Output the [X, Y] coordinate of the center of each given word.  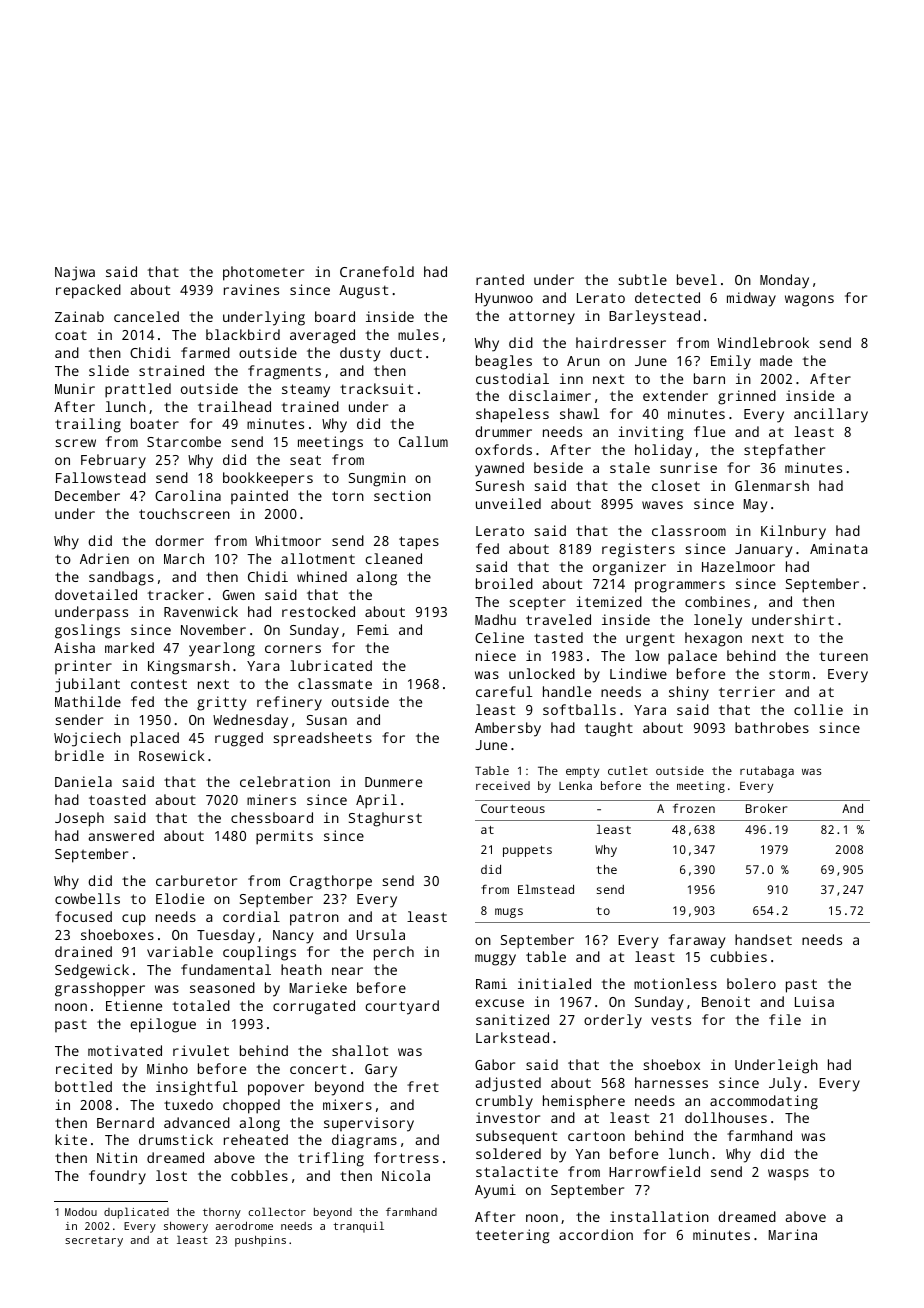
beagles [504, 362]
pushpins [260, 1241]
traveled [558, 619]
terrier [747, 691]
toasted [117, 799]
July [785, 1084]
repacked [88, 291]
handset [763, 939]
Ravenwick [201, 611]
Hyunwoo [504, 300]
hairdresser [621, 342]
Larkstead [512, 1037]
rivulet [201, 1050]
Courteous [513, 808]
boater [155, 423]
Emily [731, 362]
